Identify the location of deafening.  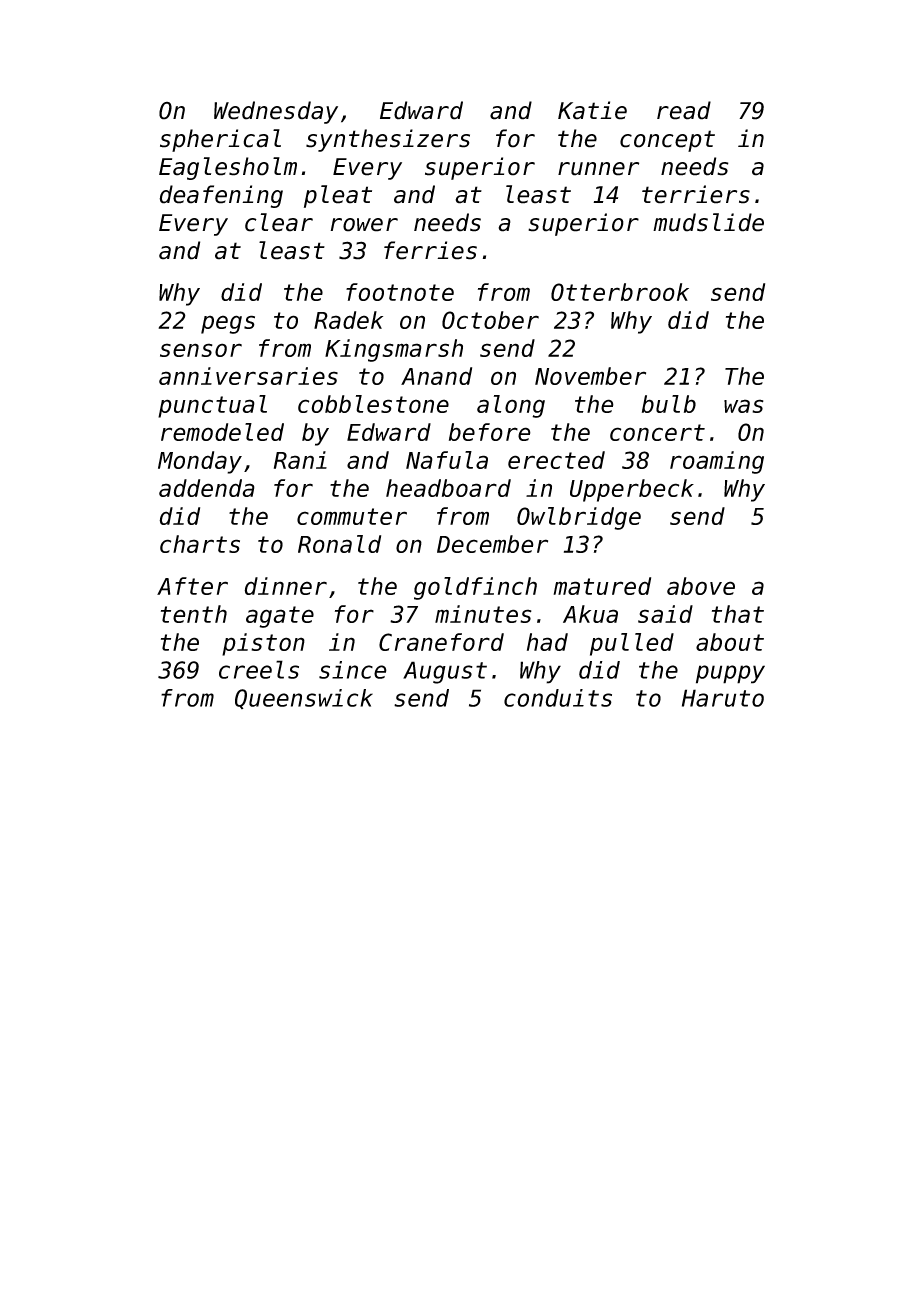
(221, 196).
